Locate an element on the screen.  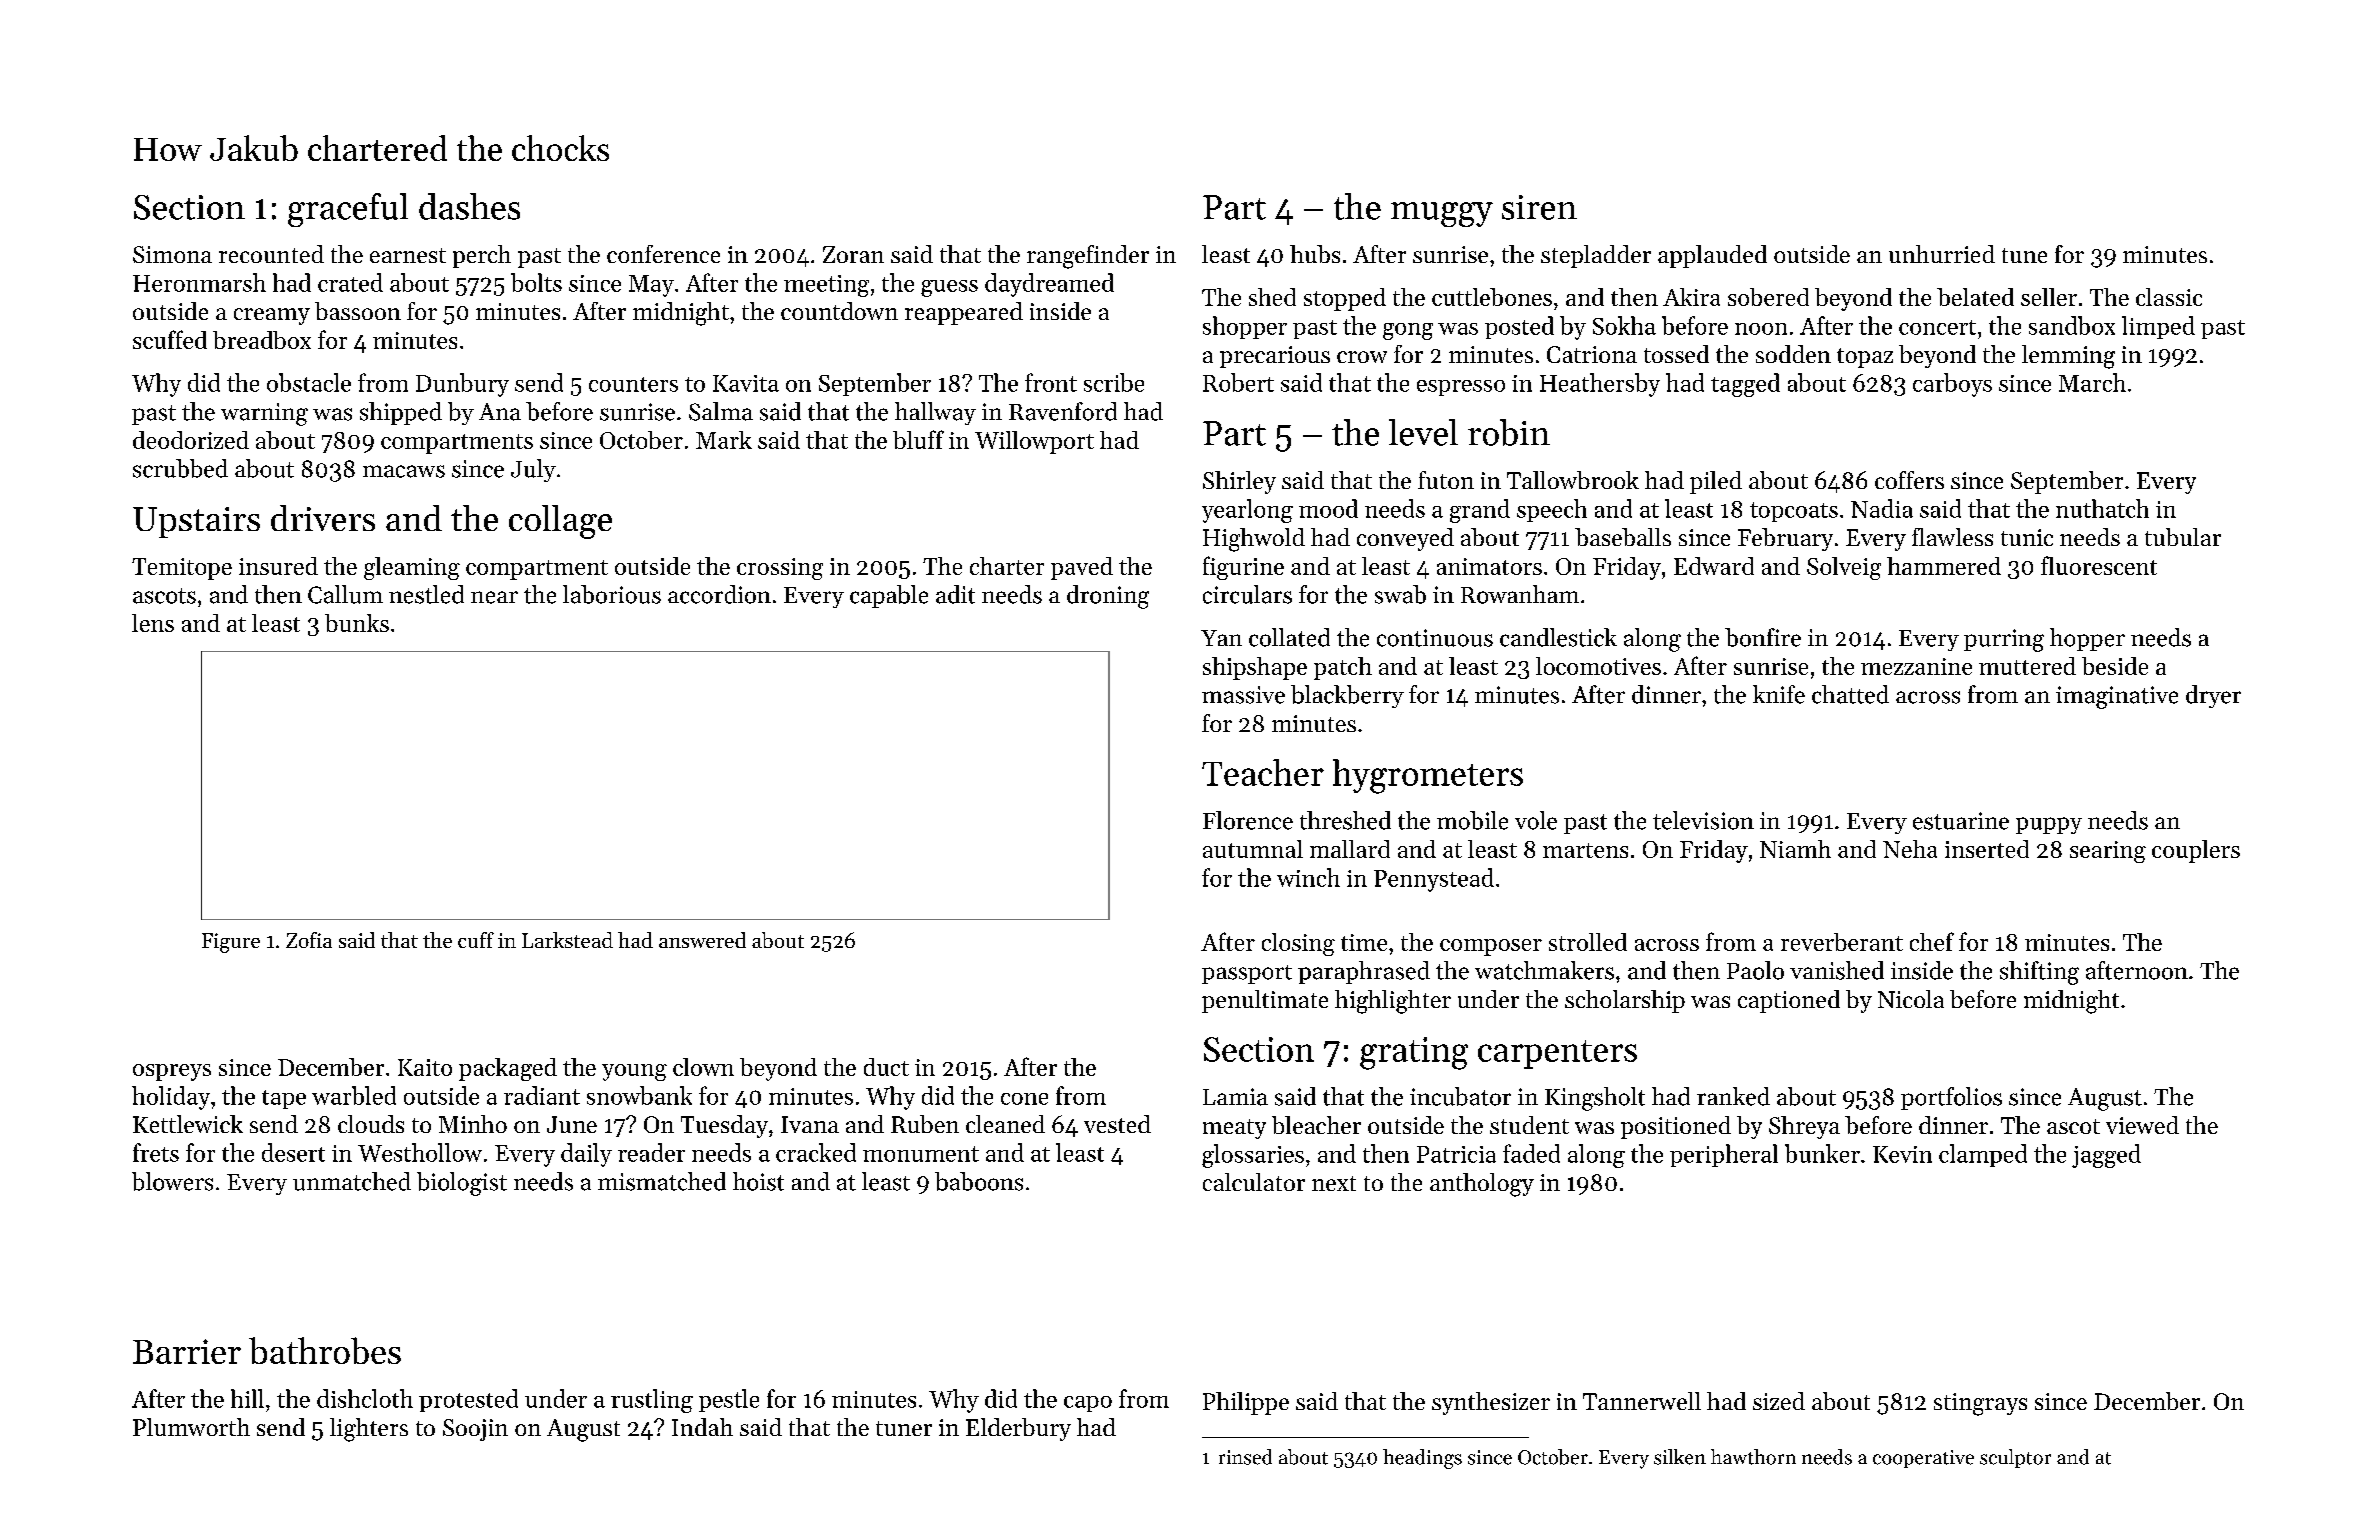
stingrays is located at coordinates (1980, 1404).
